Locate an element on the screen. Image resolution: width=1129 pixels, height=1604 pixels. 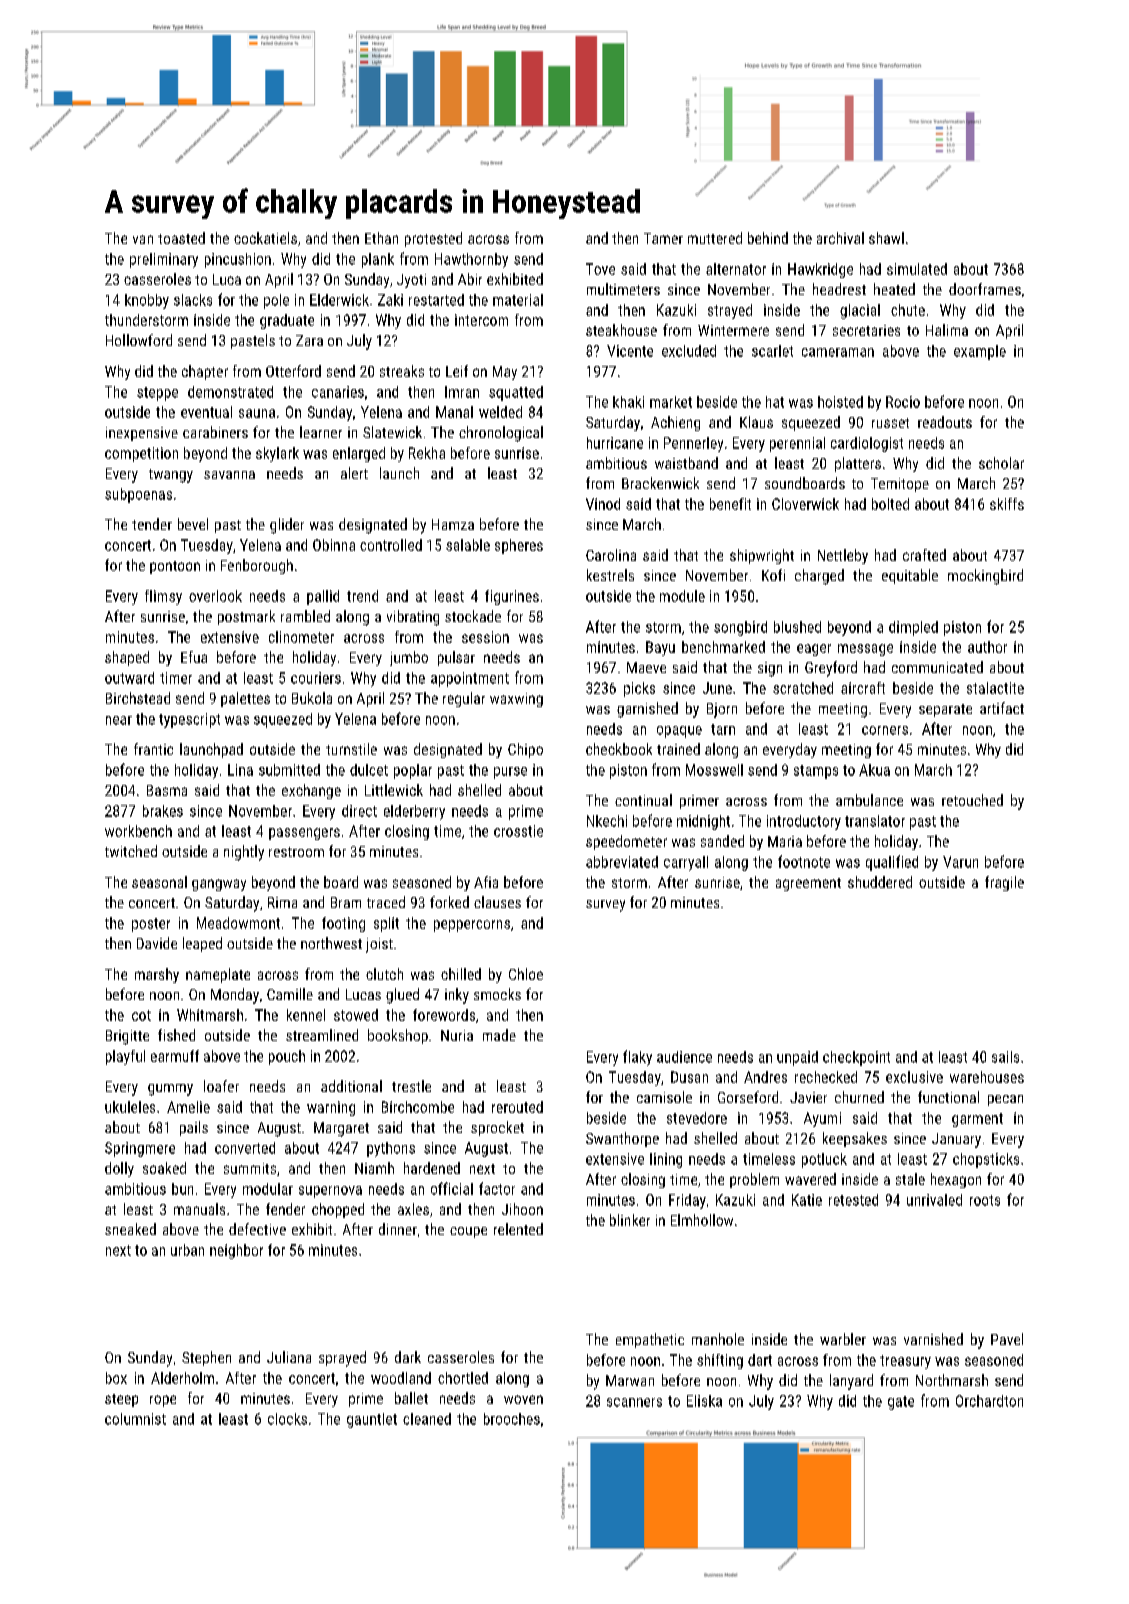
Basma is located at coordinates (167, 790).
